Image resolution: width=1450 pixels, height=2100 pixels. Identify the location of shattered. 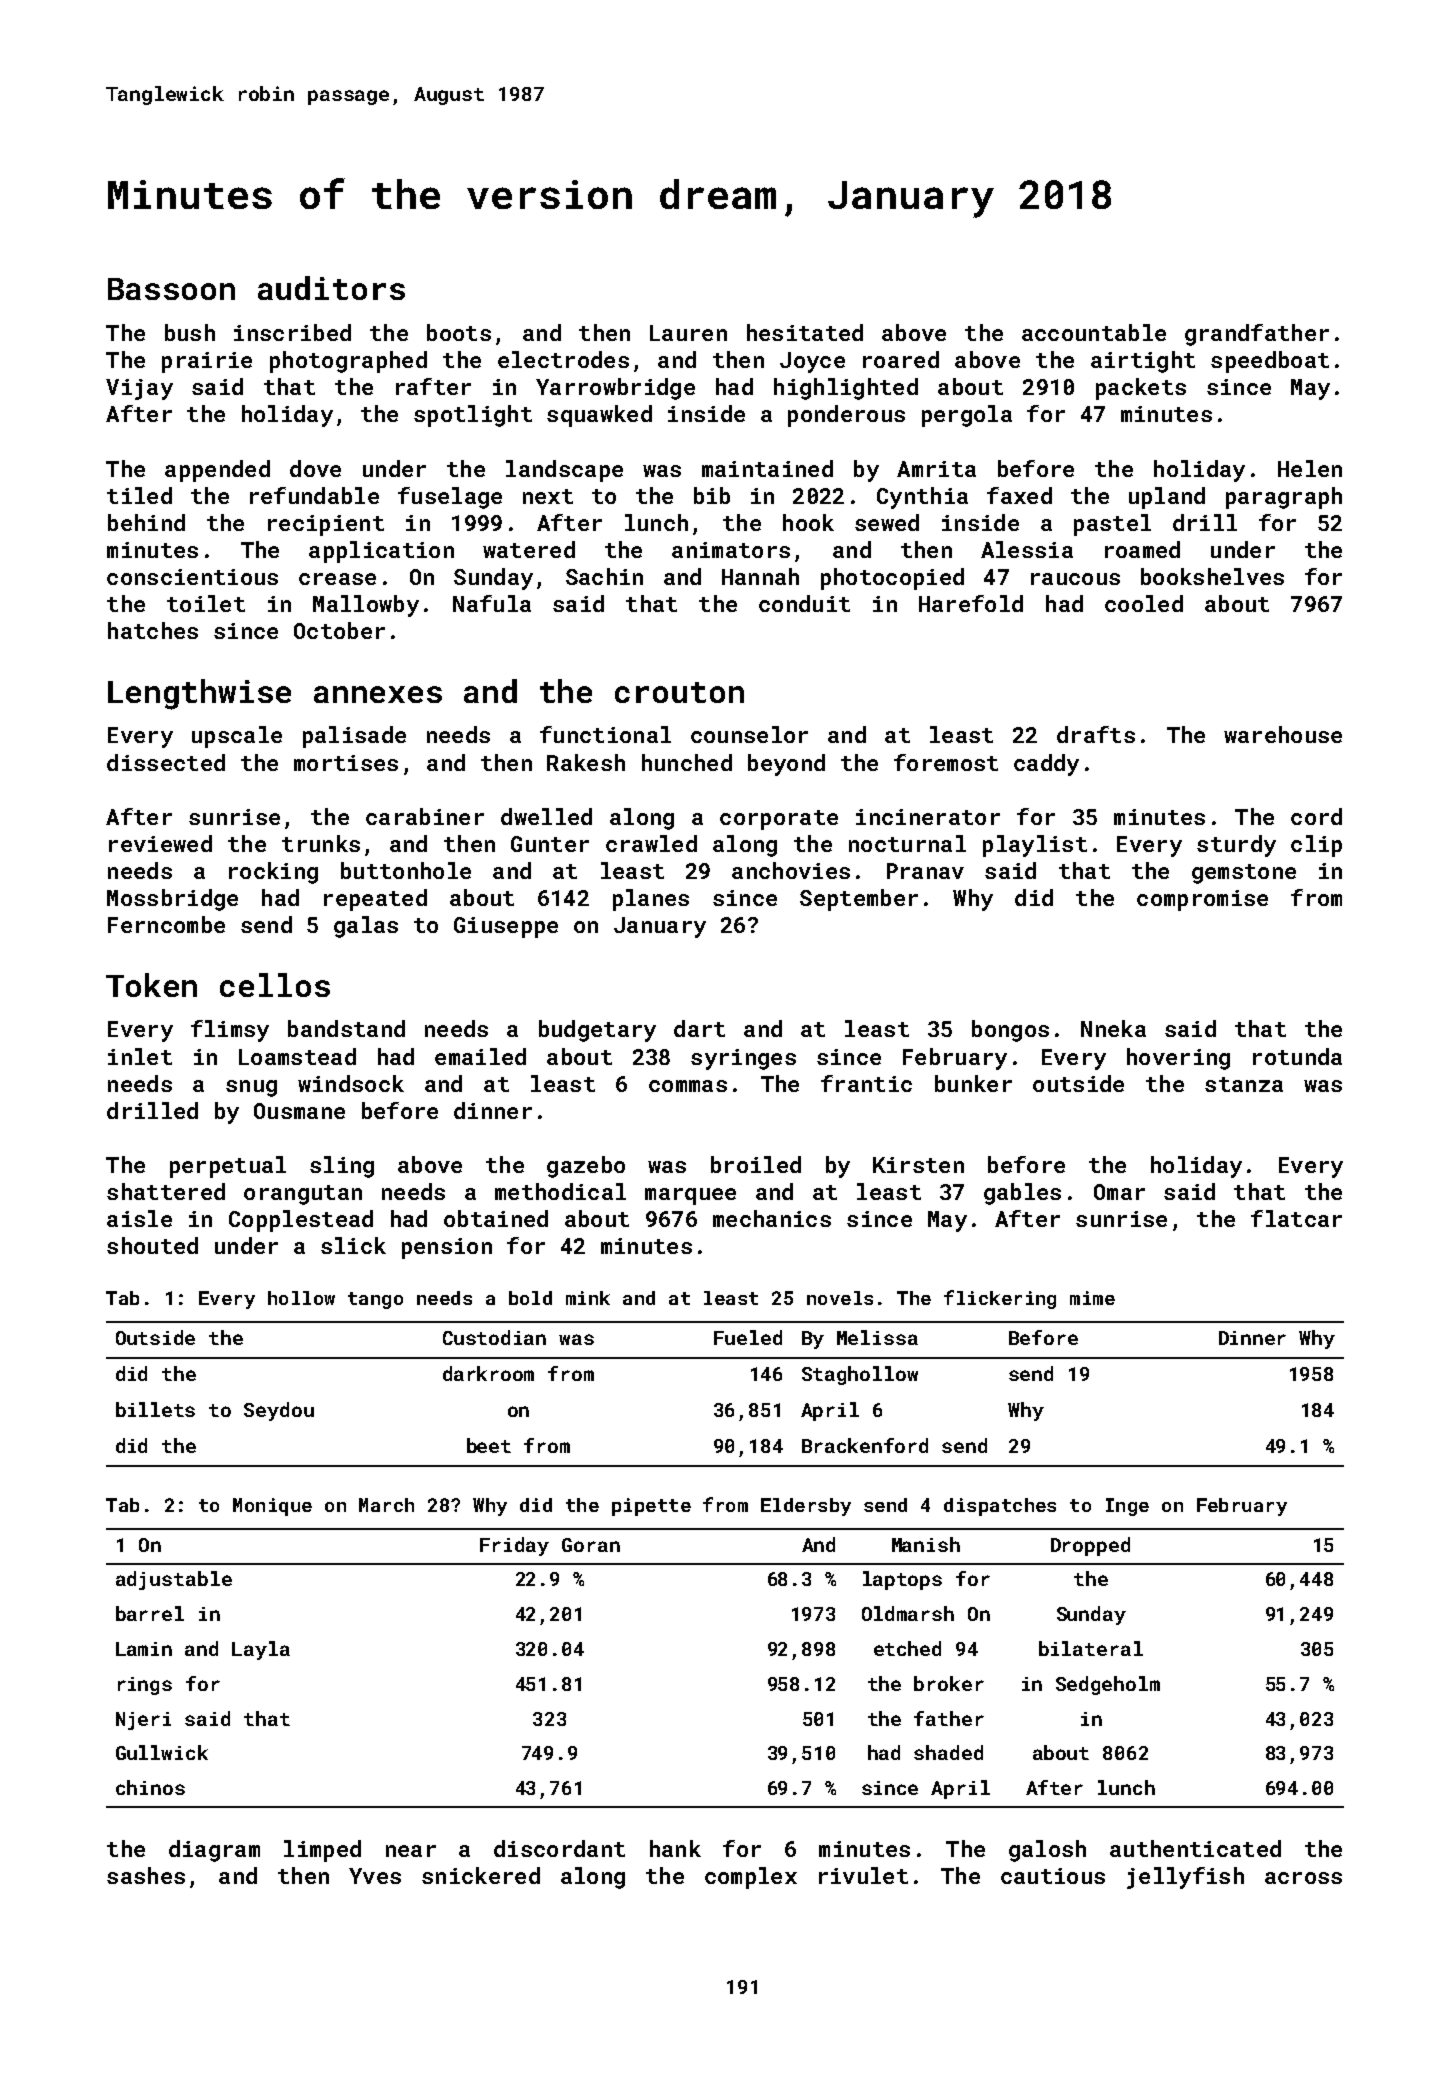
(166, 1191).
